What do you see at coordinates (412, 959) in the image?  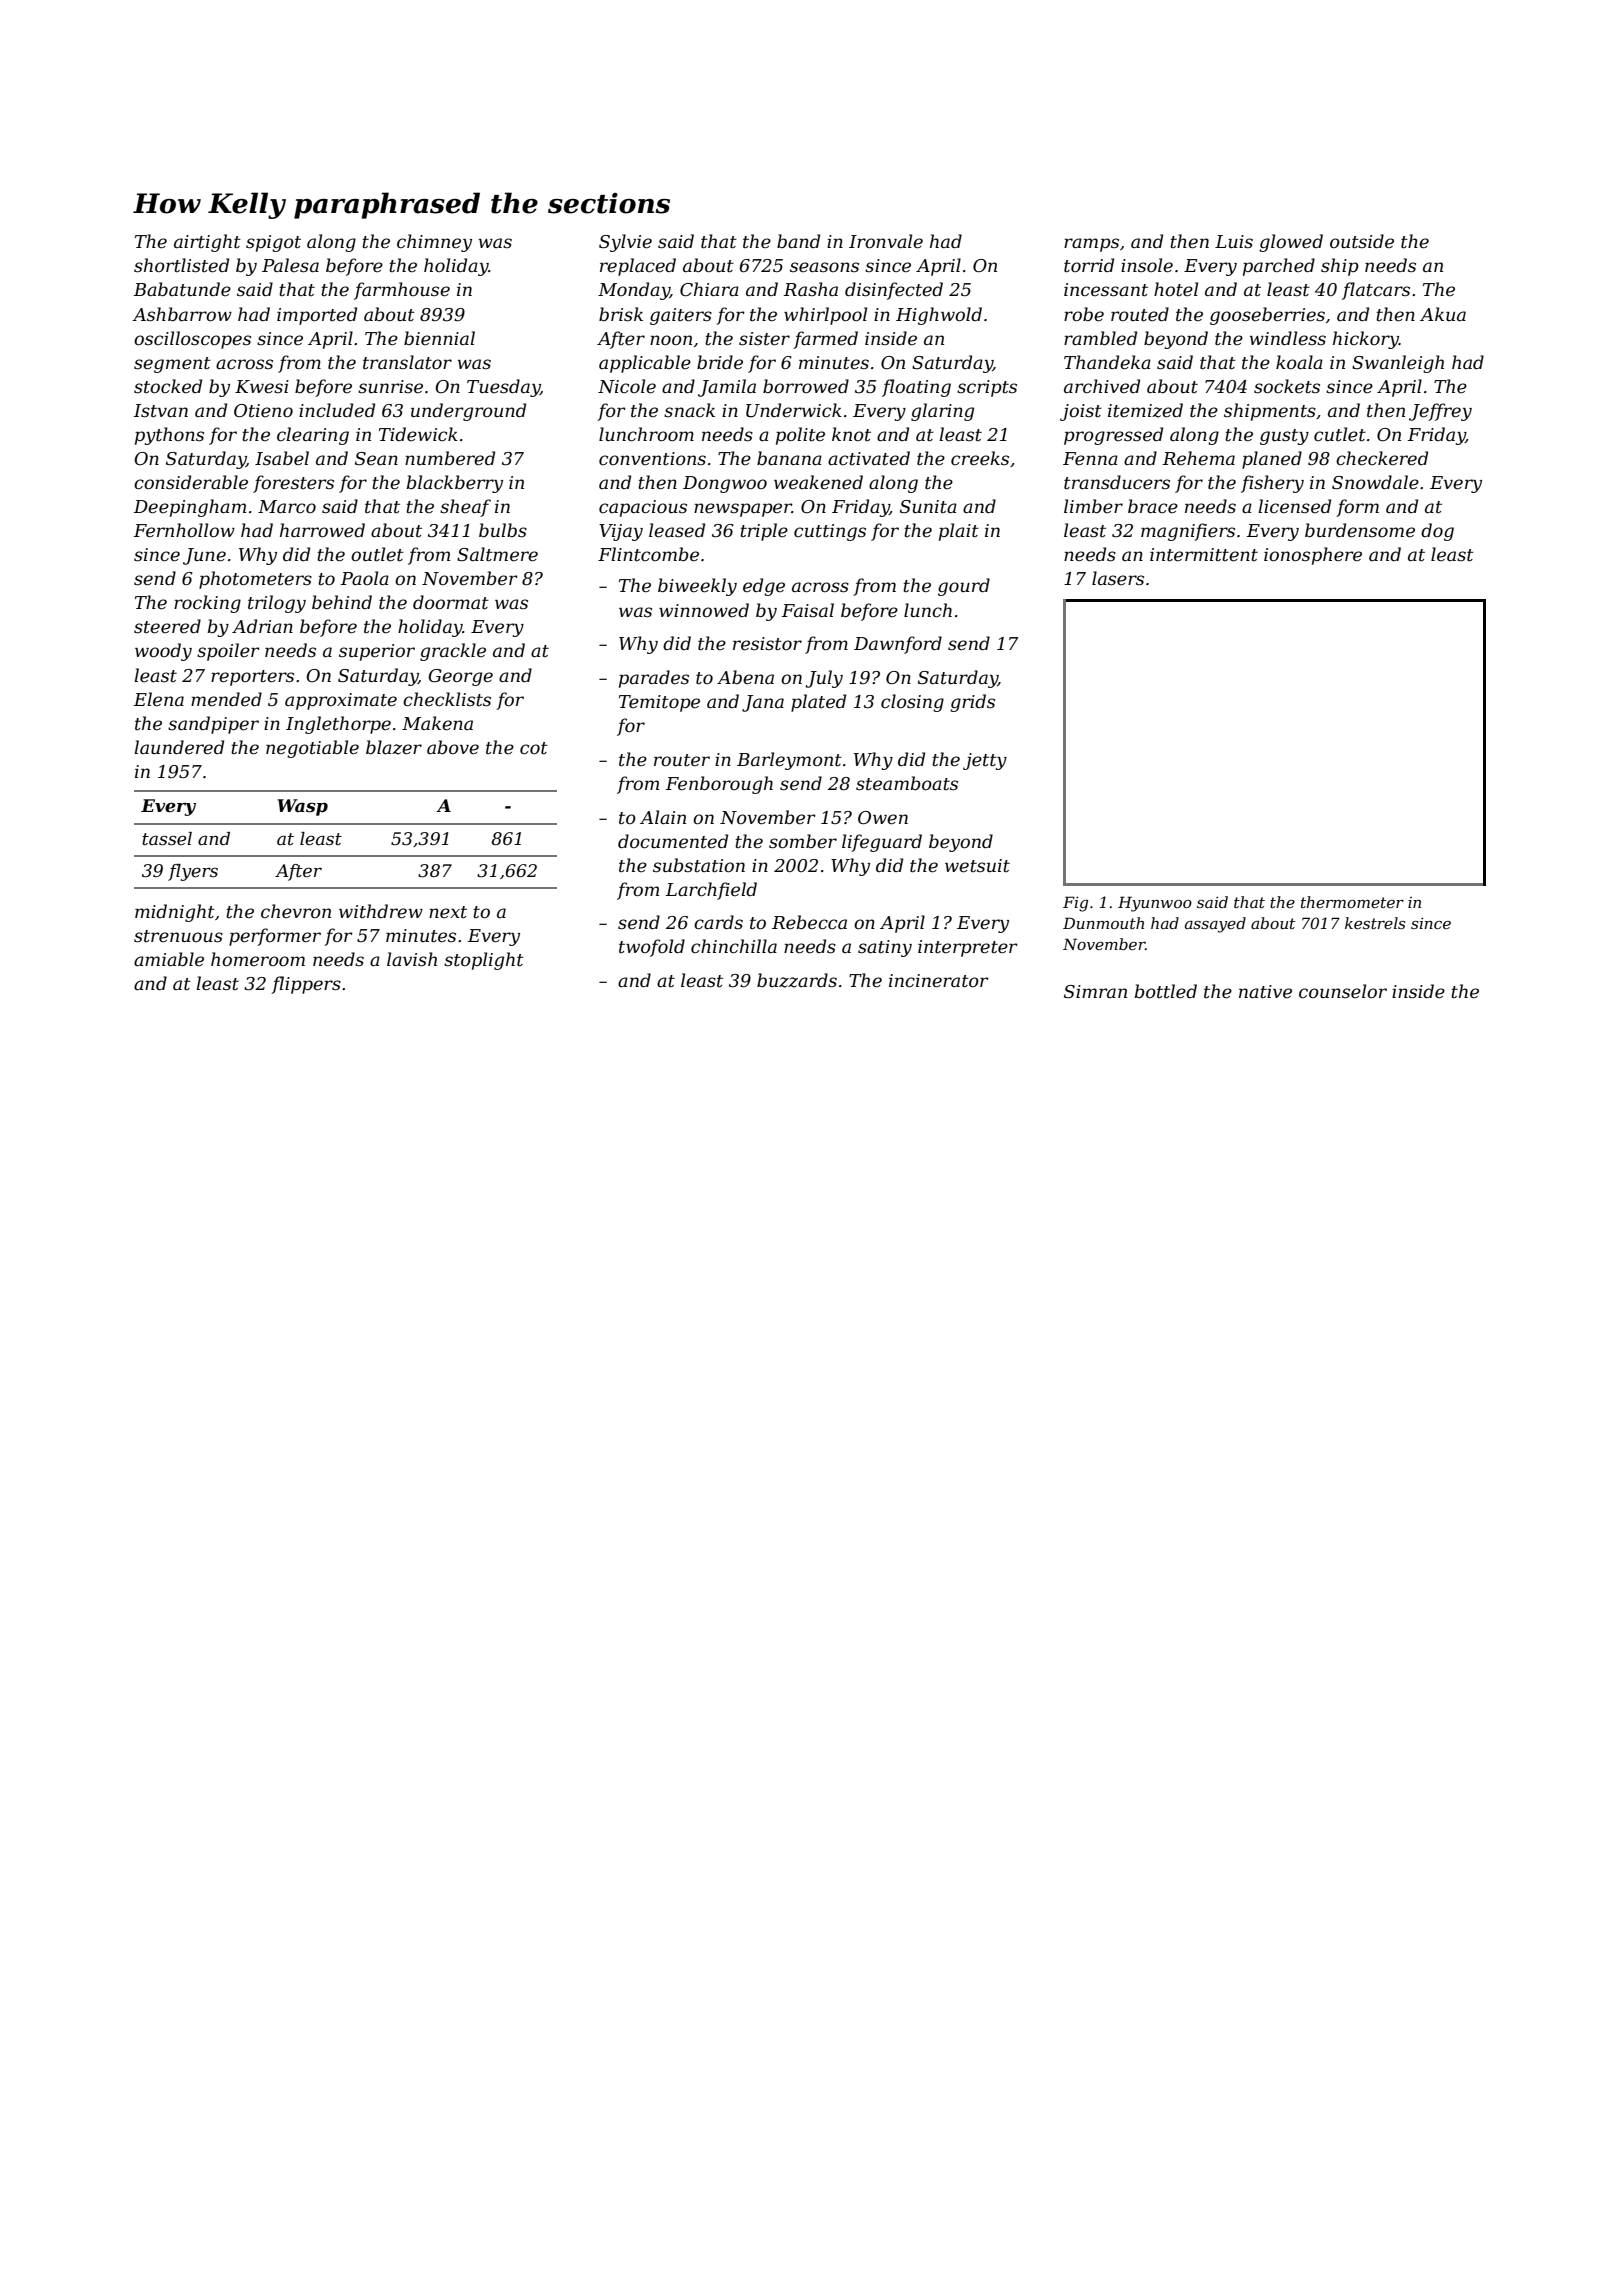 I see `lavish` at bounding box center [412, 959].
